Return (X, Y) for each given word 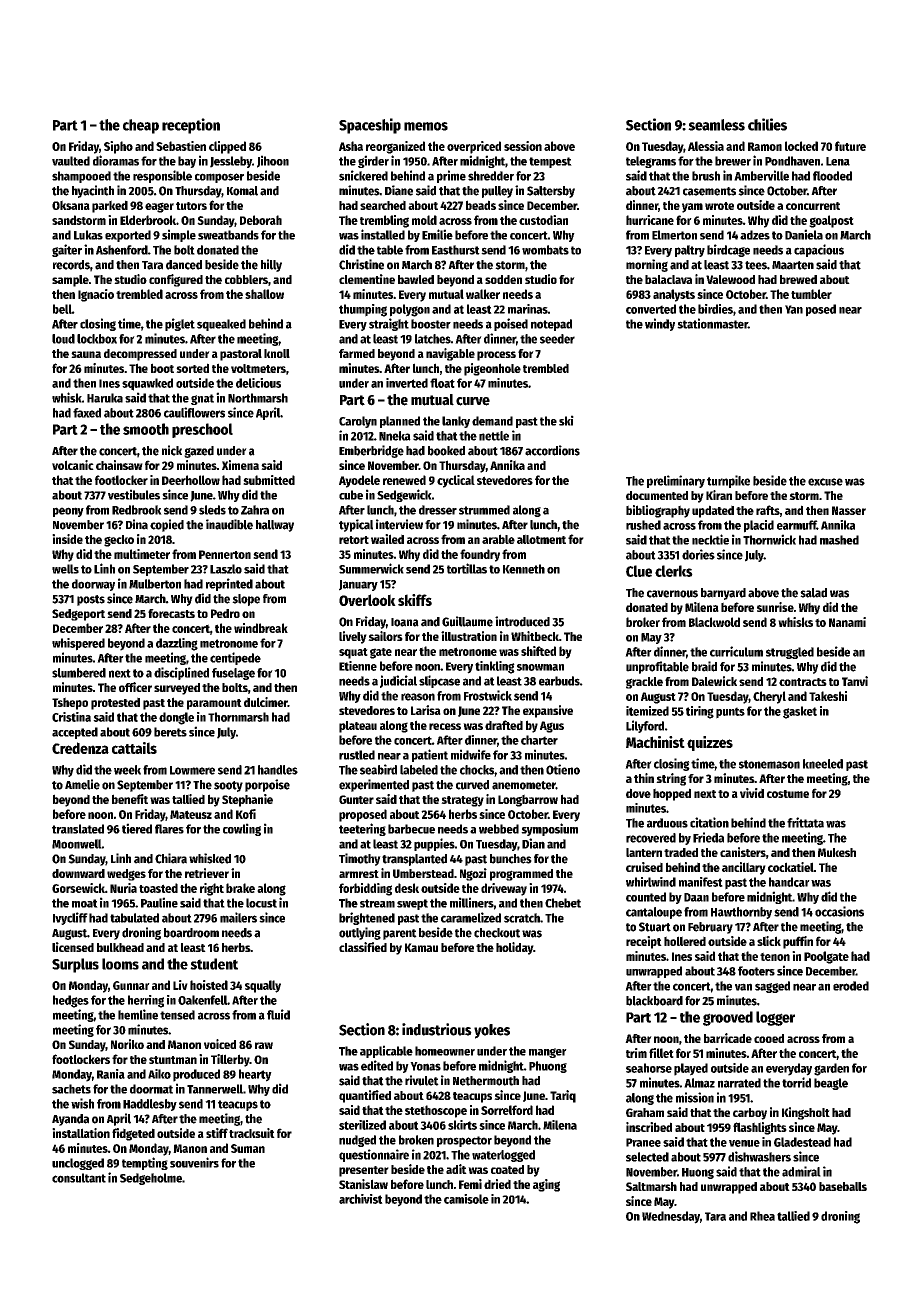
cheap (141, 126)
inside (67, 539)
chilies (767, 124)
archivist (361, 1199)
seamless (716, 125)
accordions (552, 450)
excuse (825, 482)
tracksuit (252, 1133)
